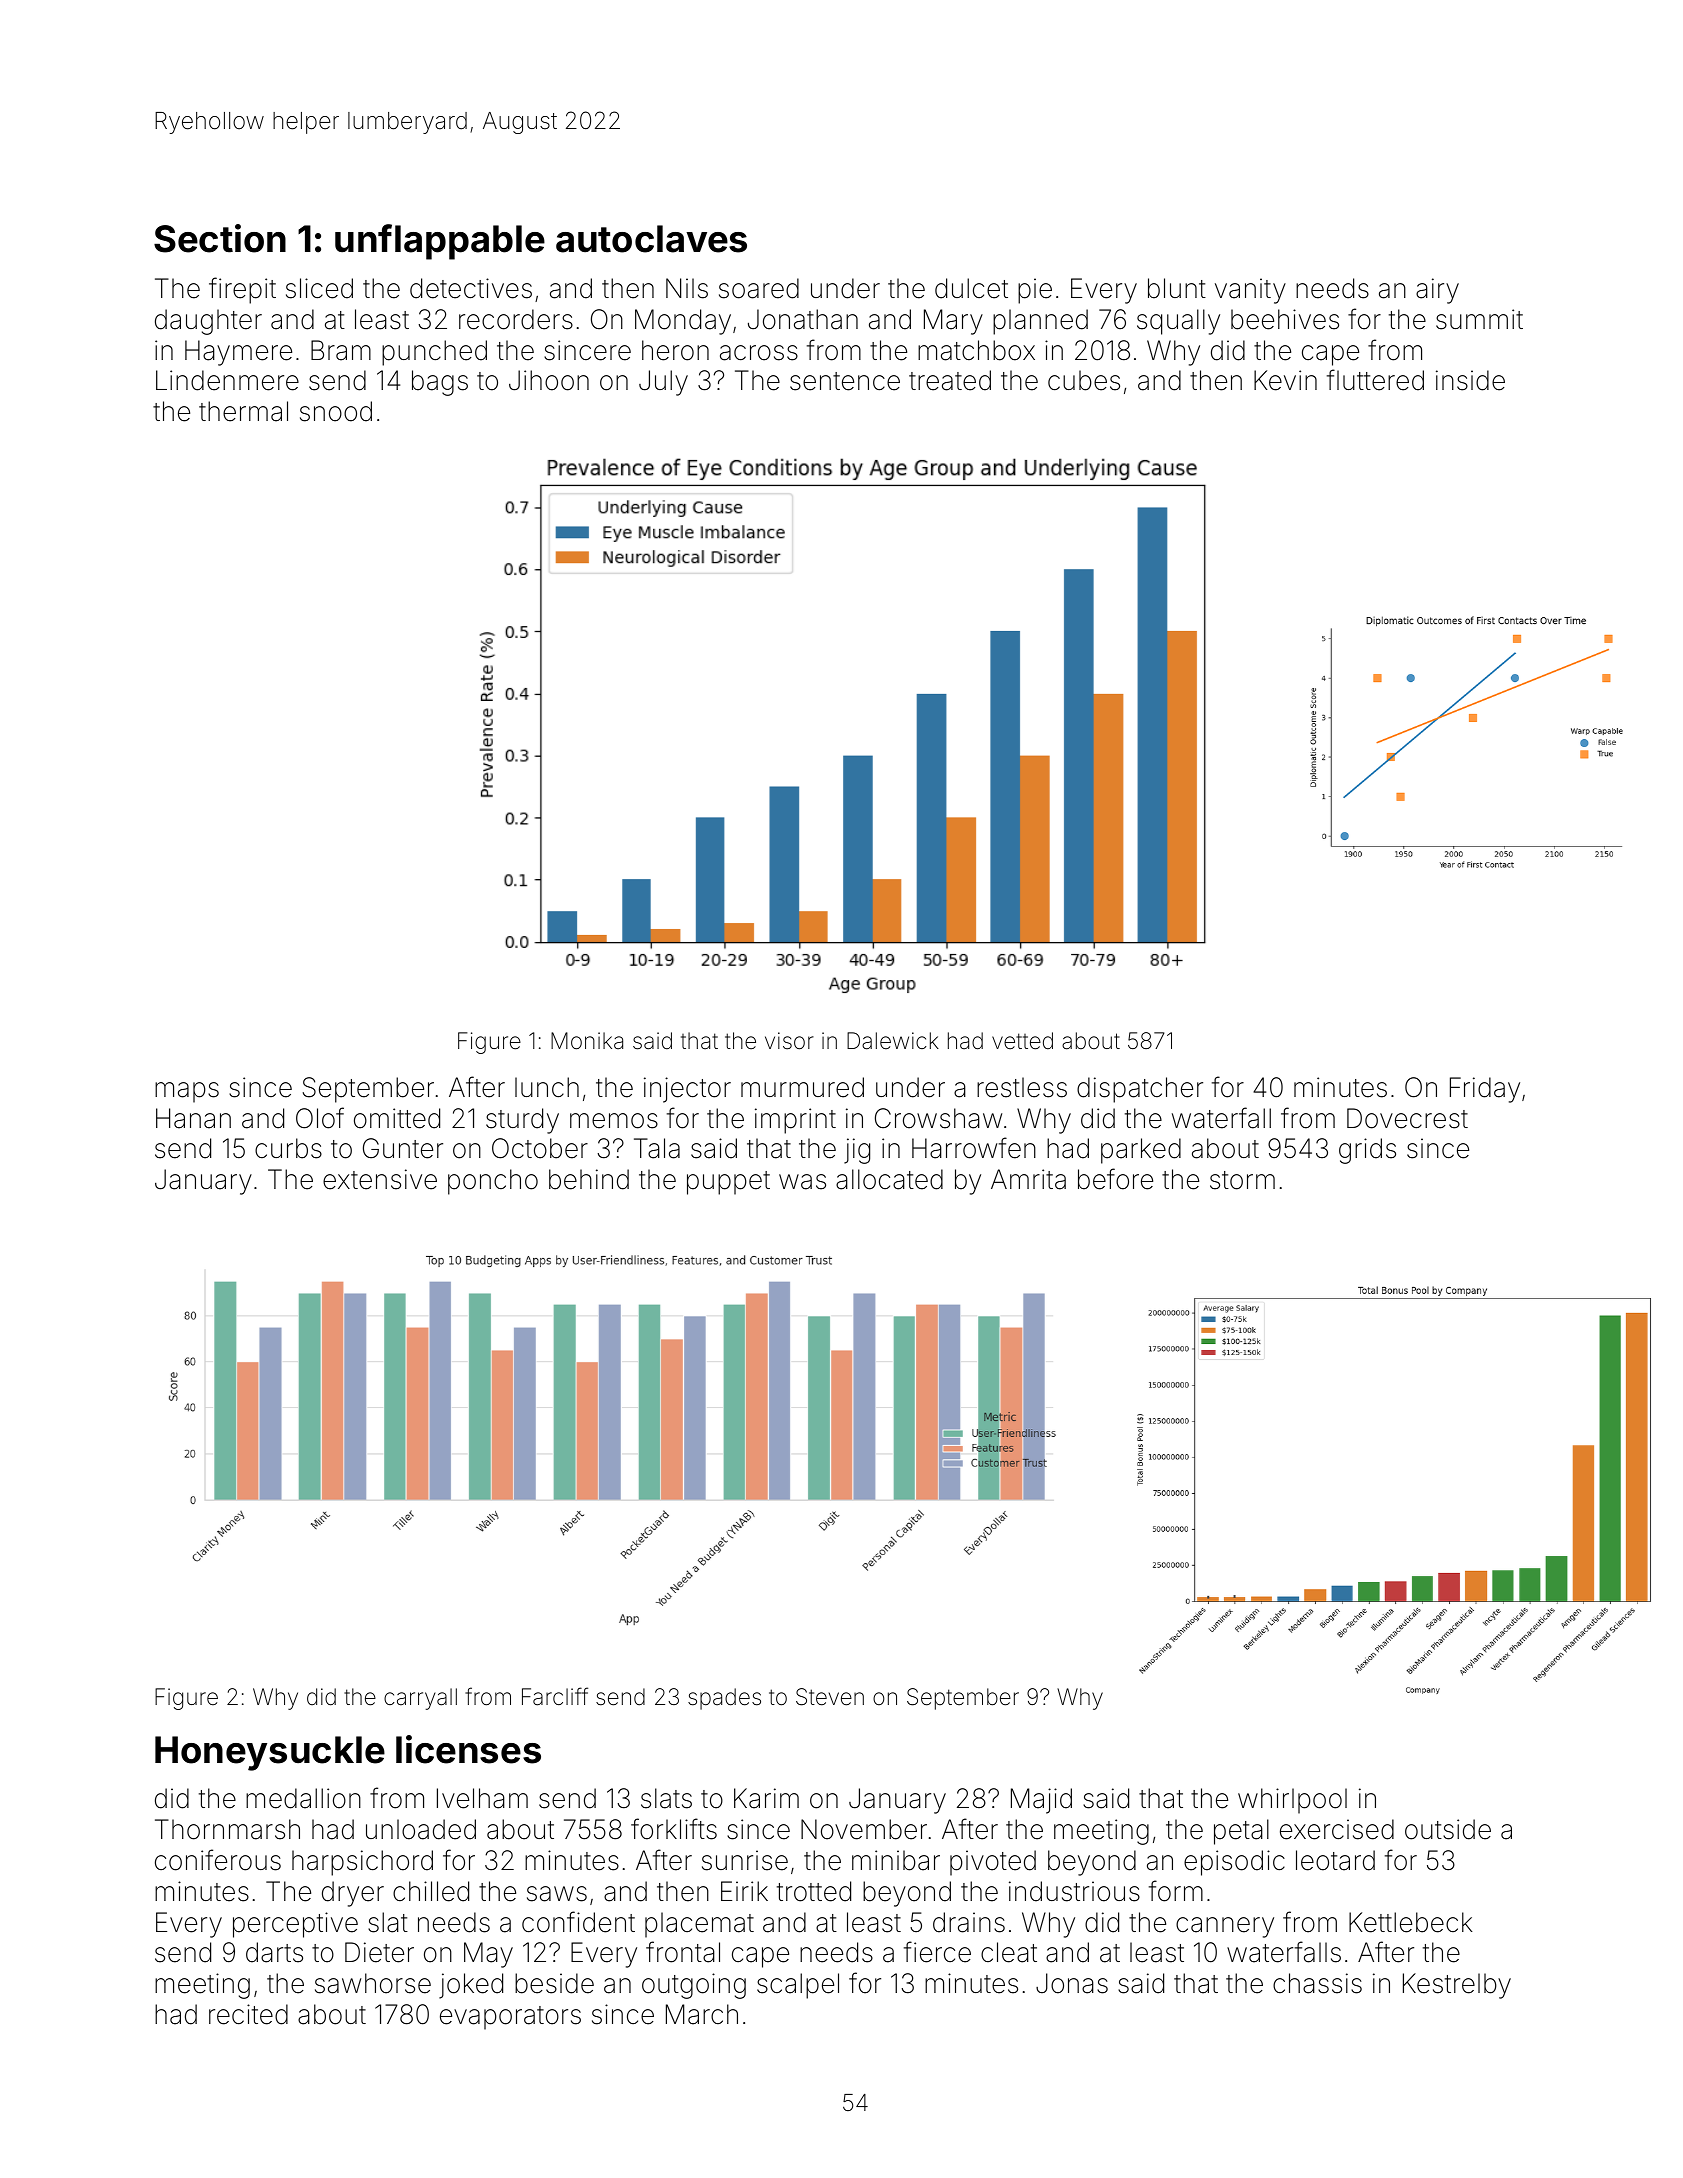  I want to click on Section, so click(220, 238).
